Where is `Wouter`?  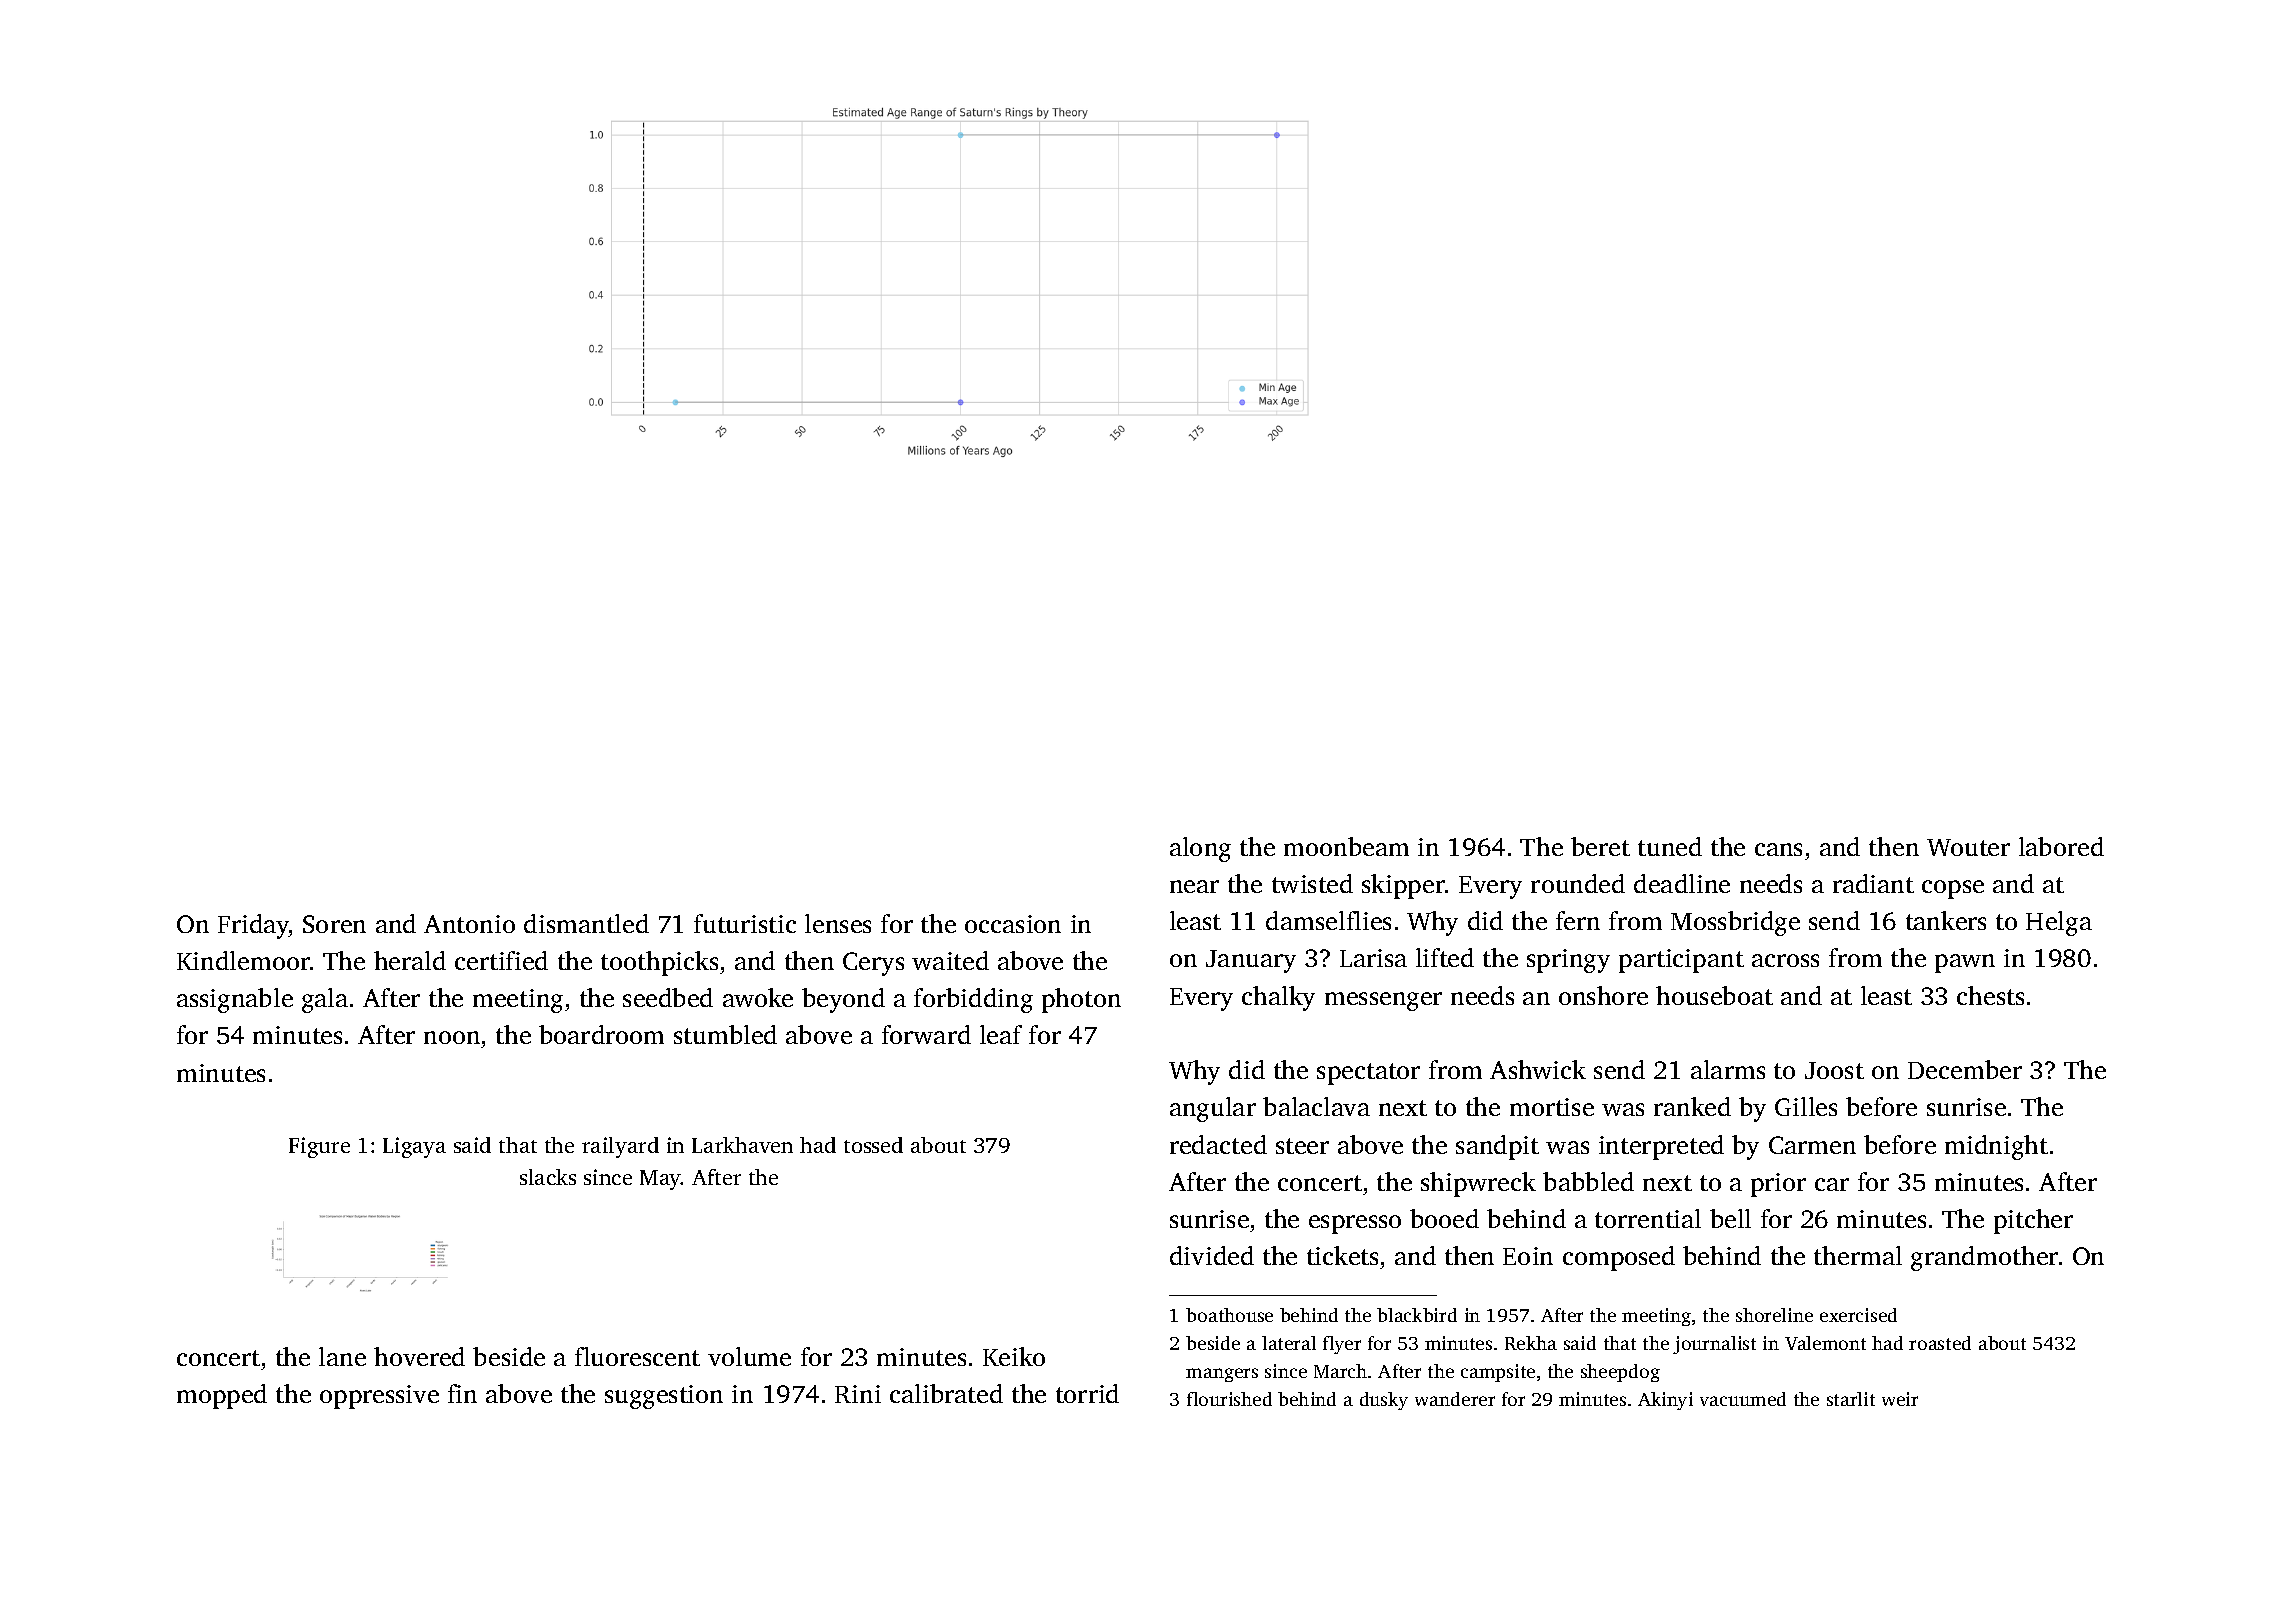 Wouter is located at coordinates (1968, 847).
